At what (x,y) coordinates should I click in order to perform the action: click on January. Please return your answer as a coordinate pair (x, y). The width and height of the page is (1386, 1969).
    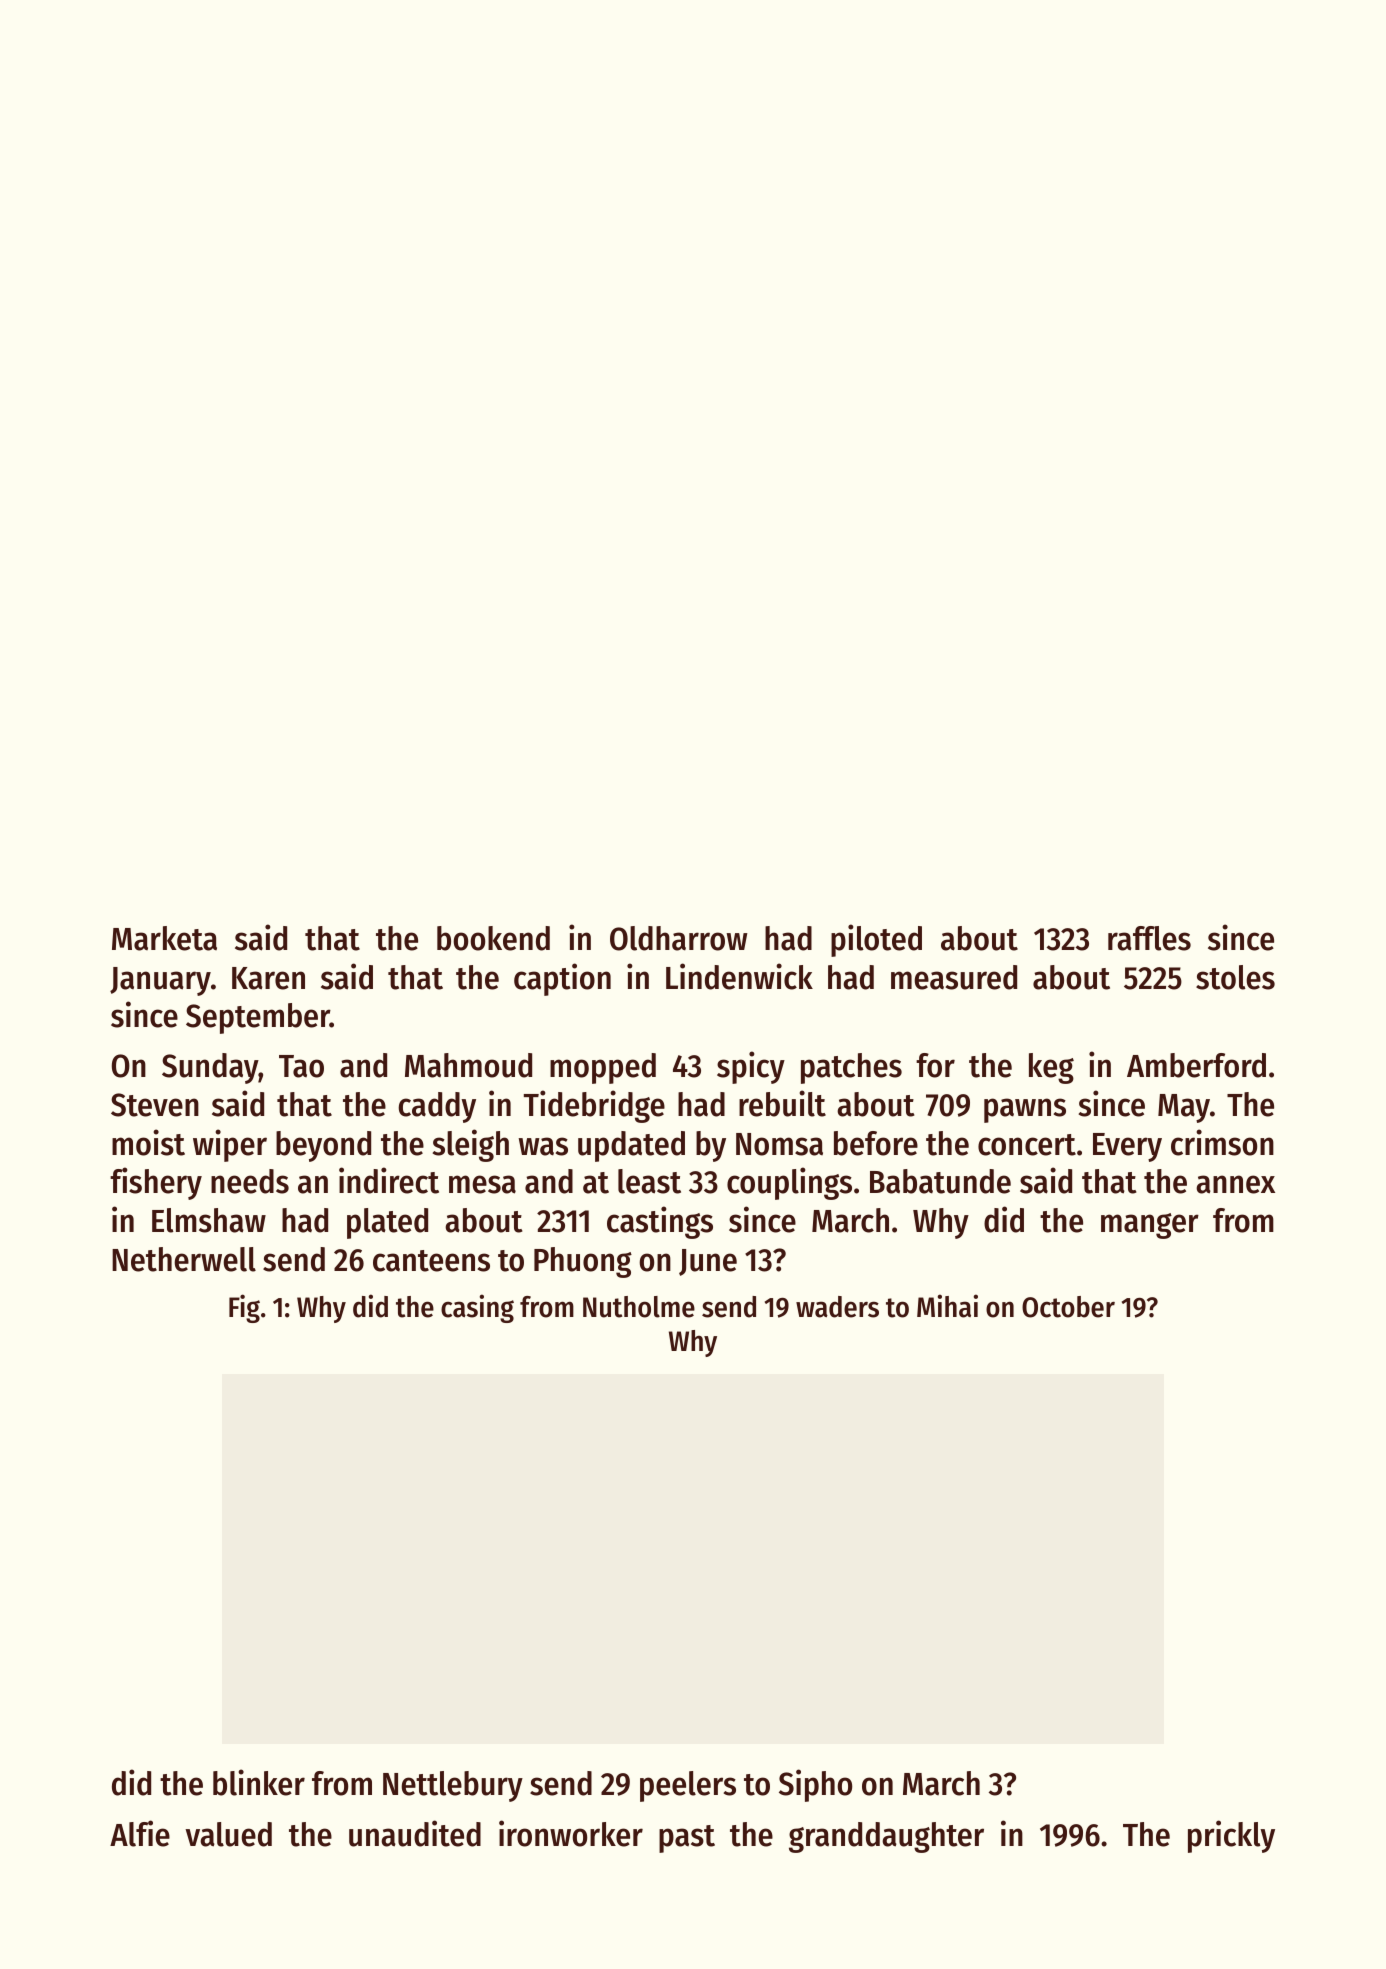
    Looking at the image, I should click on (160, 981).
